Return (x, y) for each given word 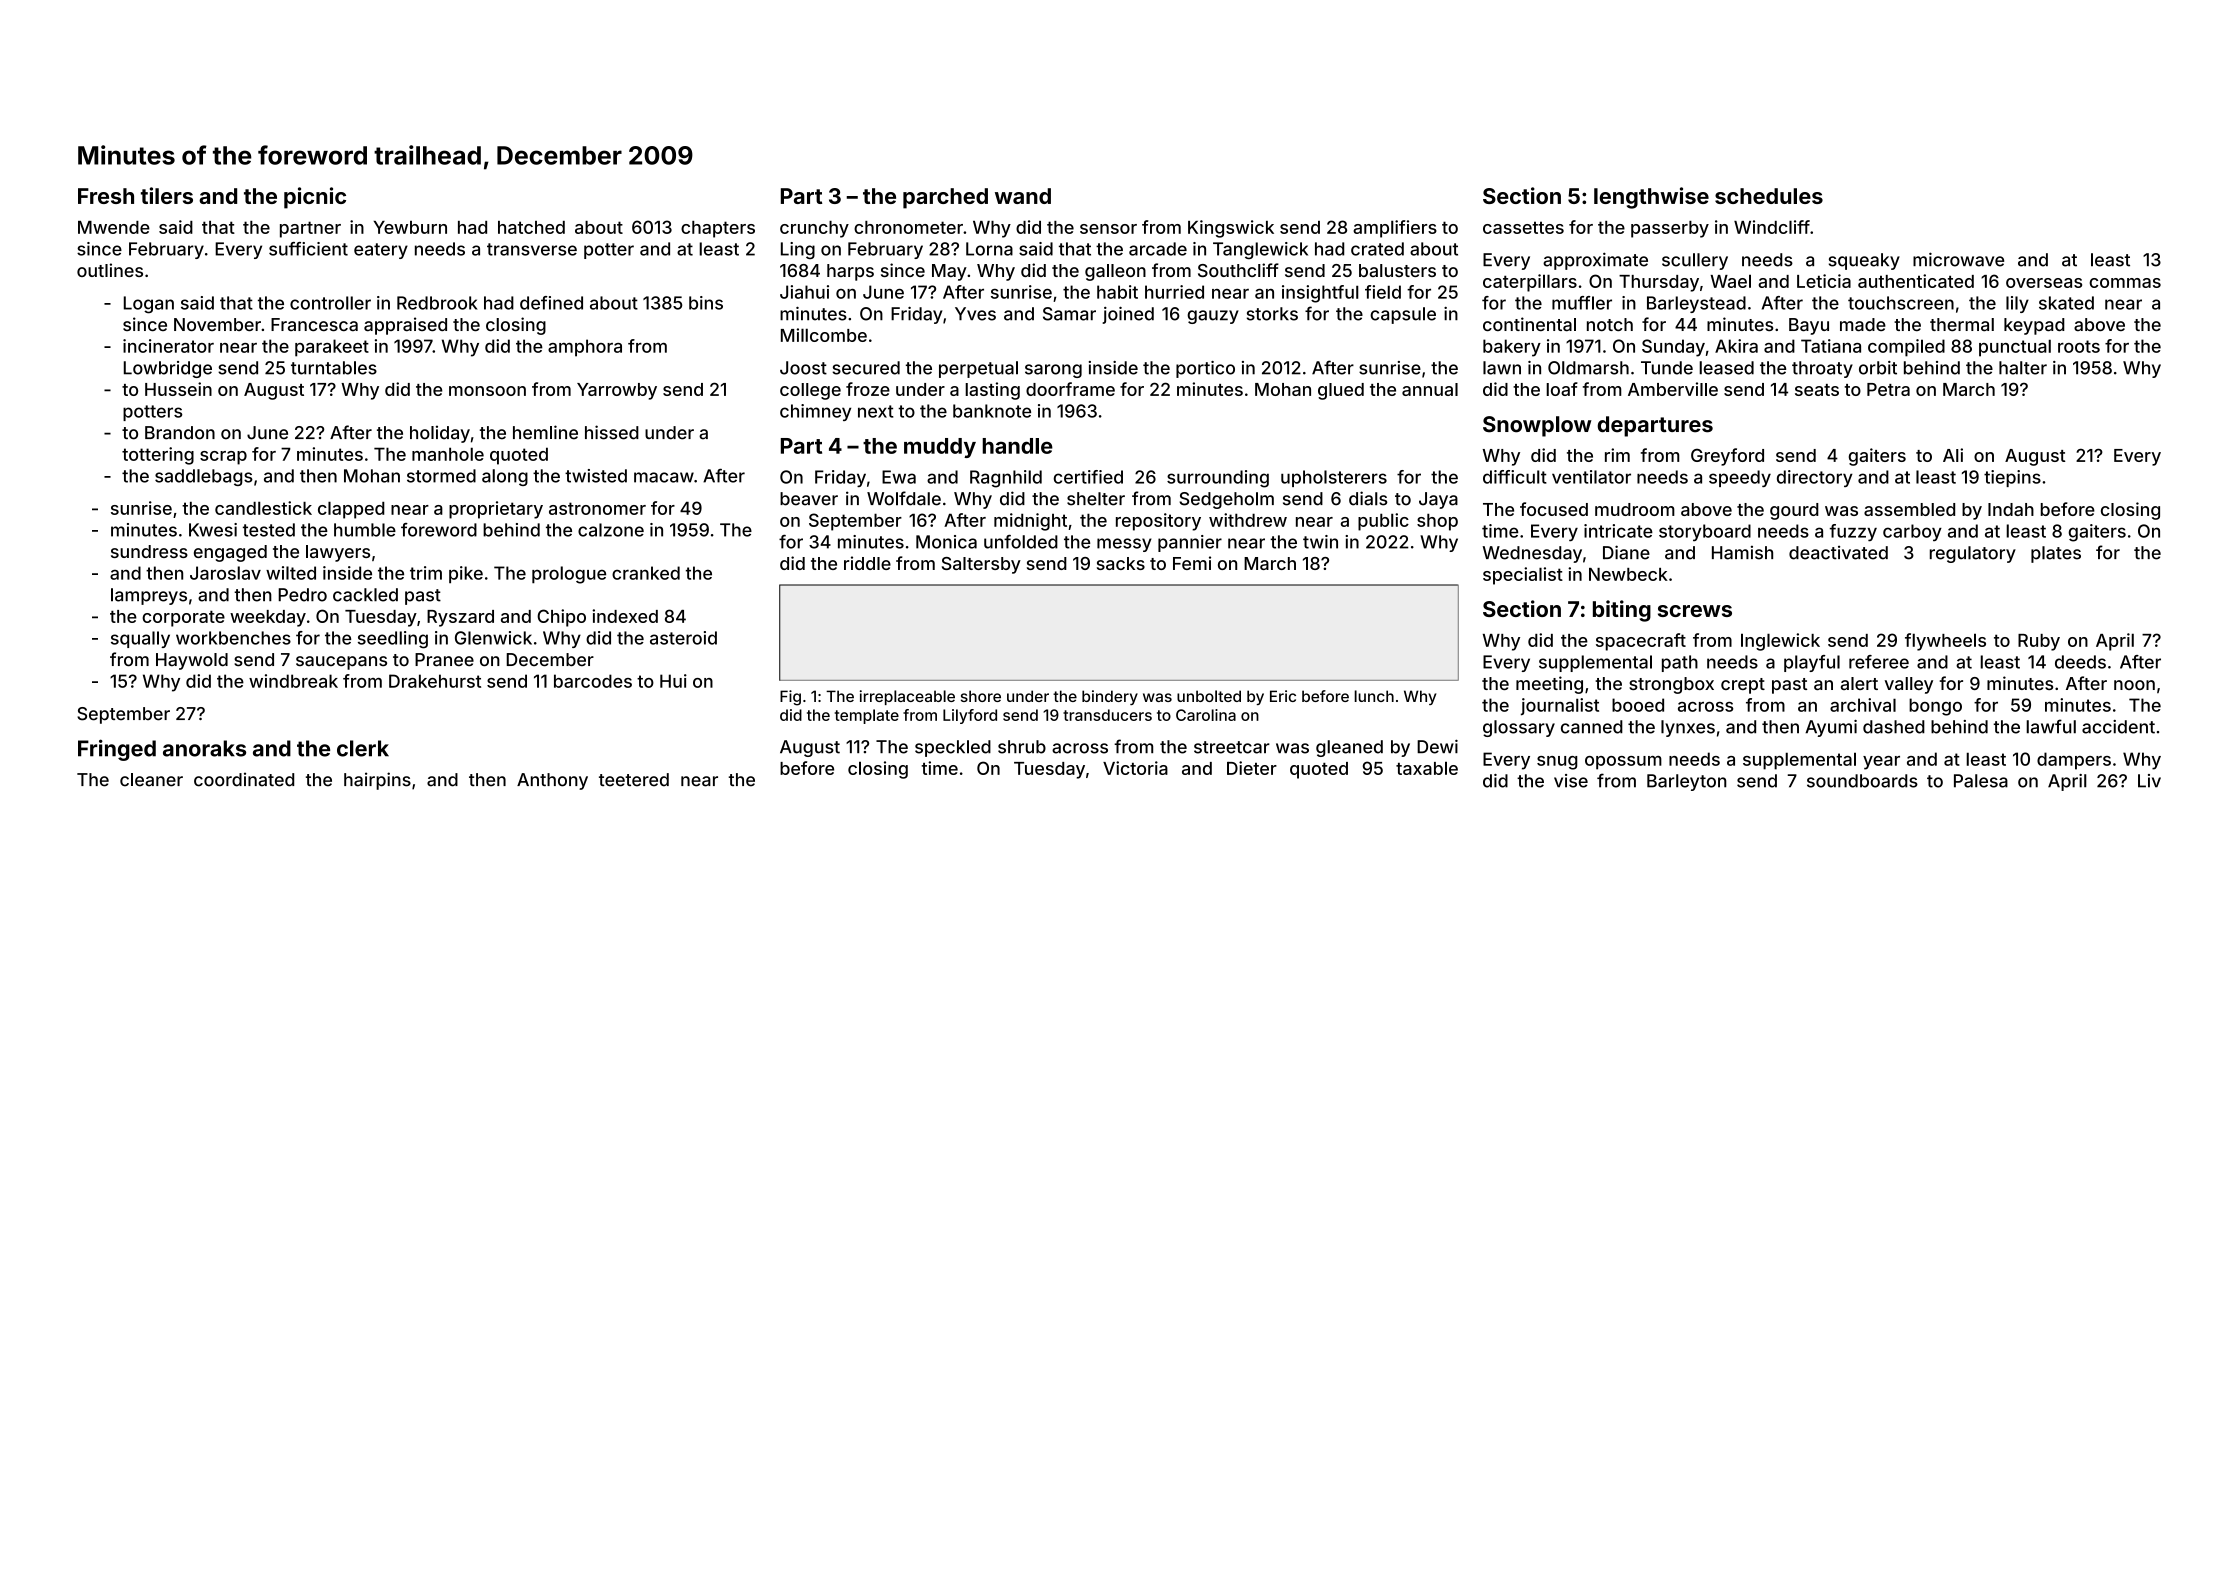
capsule (1403, 315)
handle (1017, 446)
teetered (634, 780)
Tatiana (1831, 346)
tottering (158, 456)
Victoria (1135, 768)
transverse (532, 249)
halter (2023, 368)
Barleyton (1686, 782)
